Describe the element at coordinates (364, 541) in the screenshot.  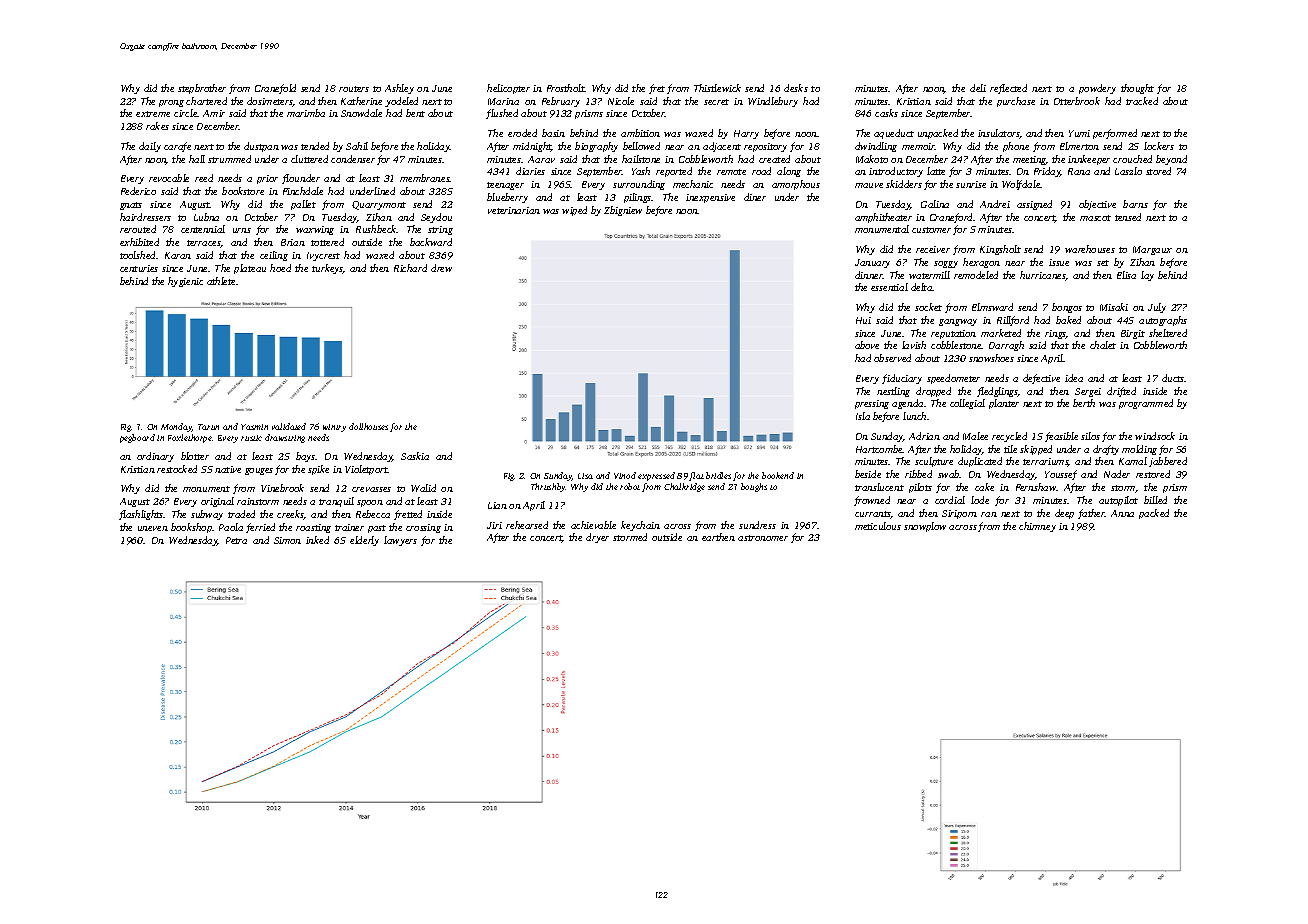
I see `elderly` at that location.
